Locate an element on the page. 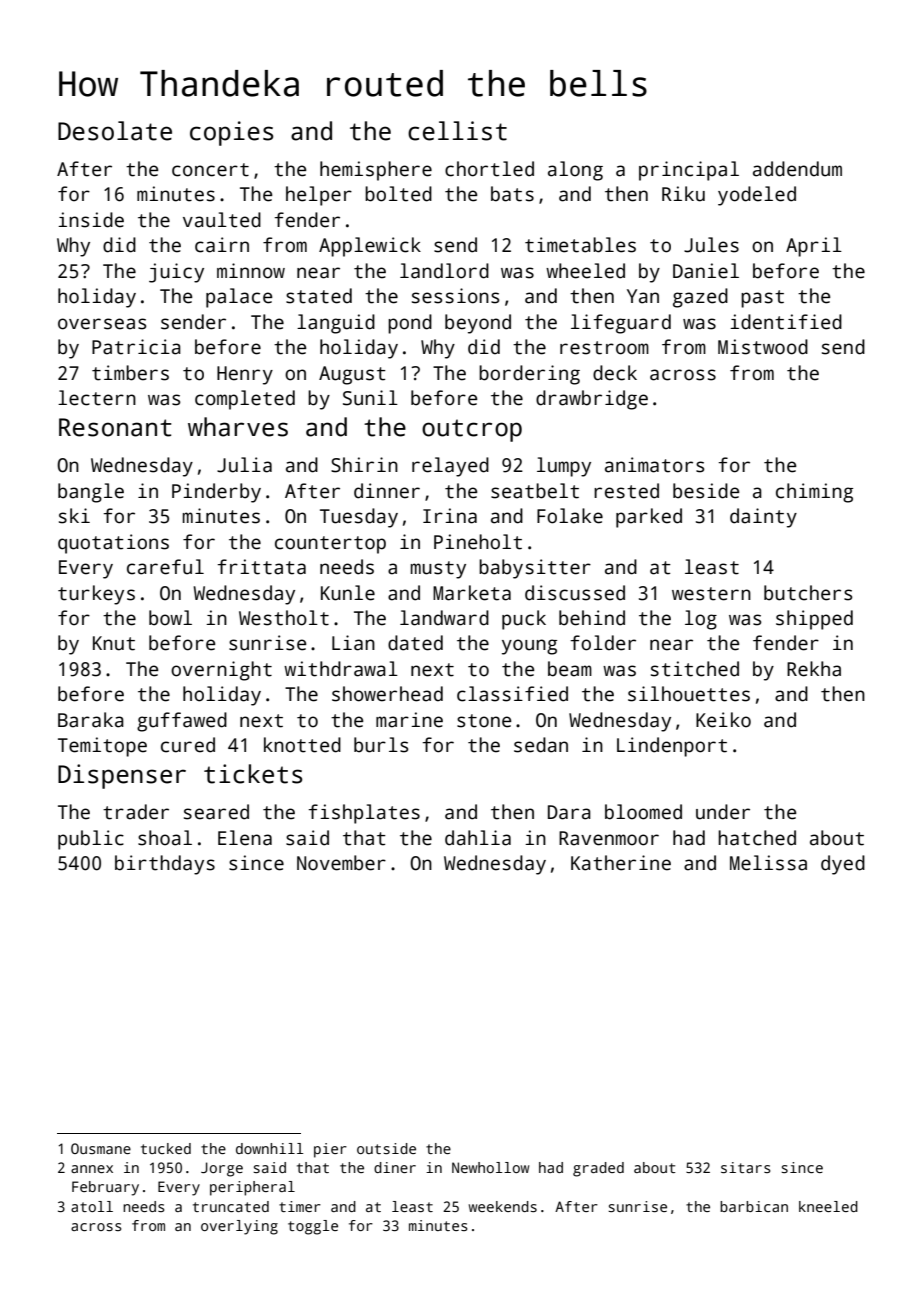  cellist is located at coordinates (457, 131).
